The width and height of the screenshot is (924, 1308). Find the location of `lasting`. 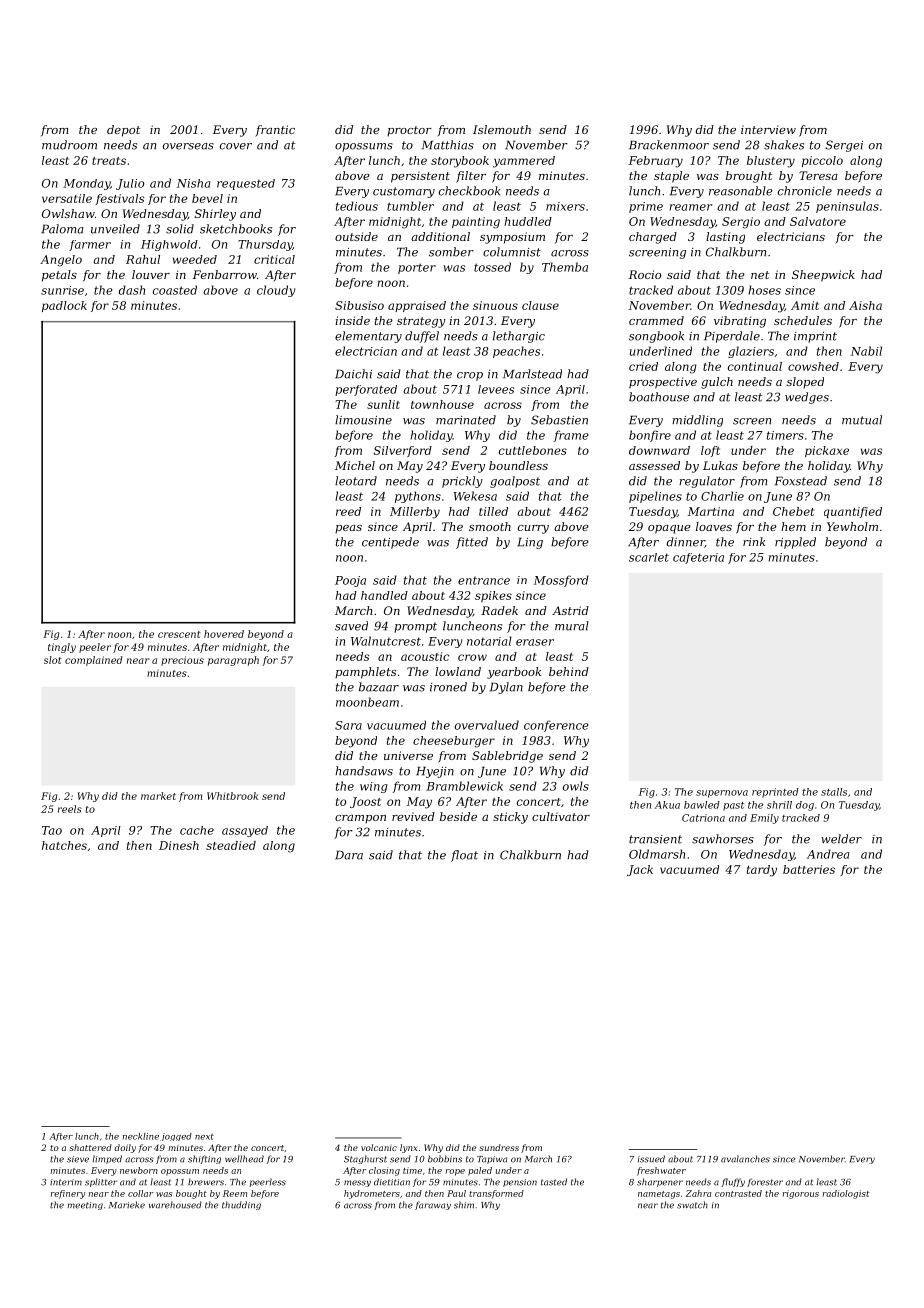

lasting is located at coordinates (725, 238).
